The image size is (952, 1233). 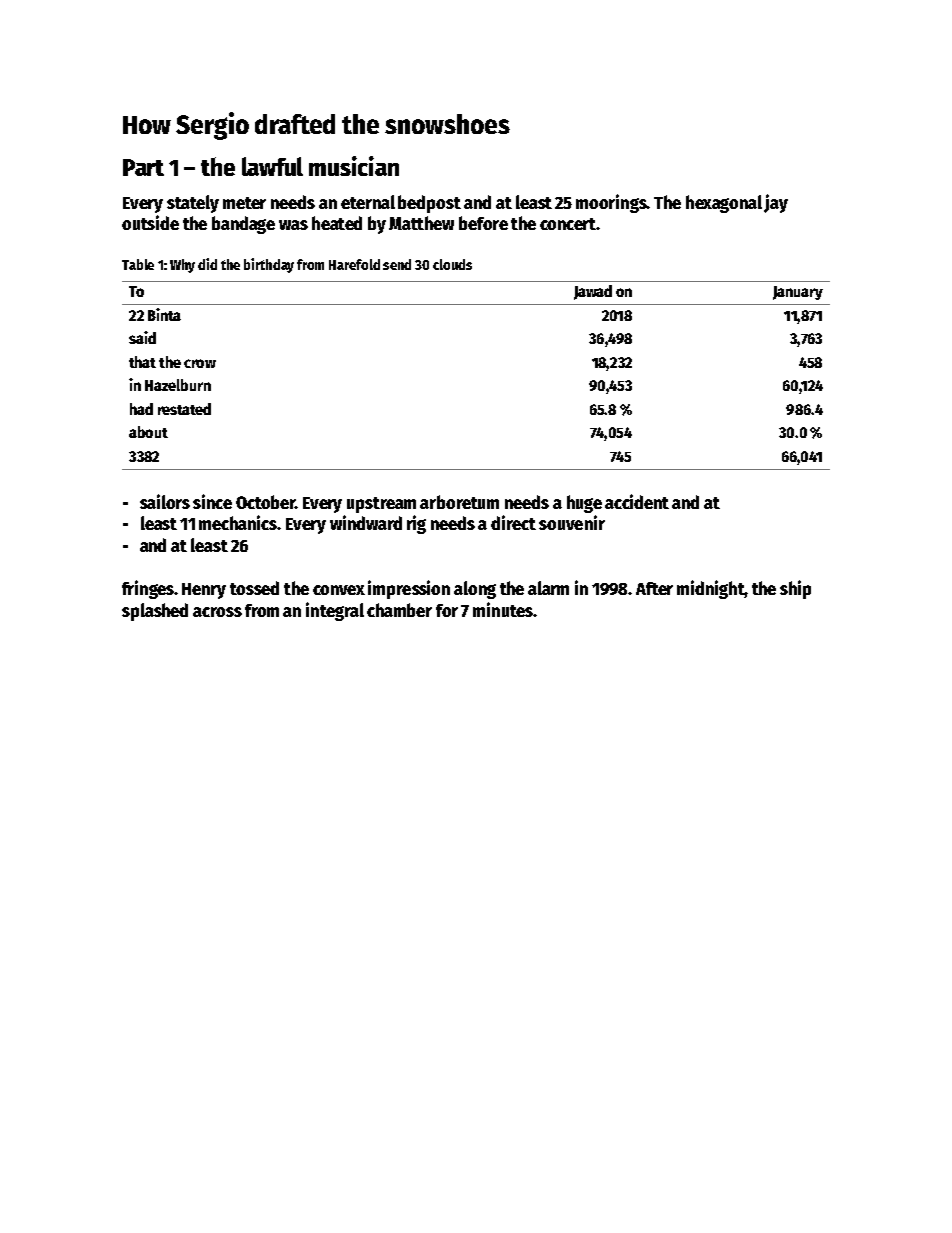 I want to click on crow, so click(x=200, y=363).
